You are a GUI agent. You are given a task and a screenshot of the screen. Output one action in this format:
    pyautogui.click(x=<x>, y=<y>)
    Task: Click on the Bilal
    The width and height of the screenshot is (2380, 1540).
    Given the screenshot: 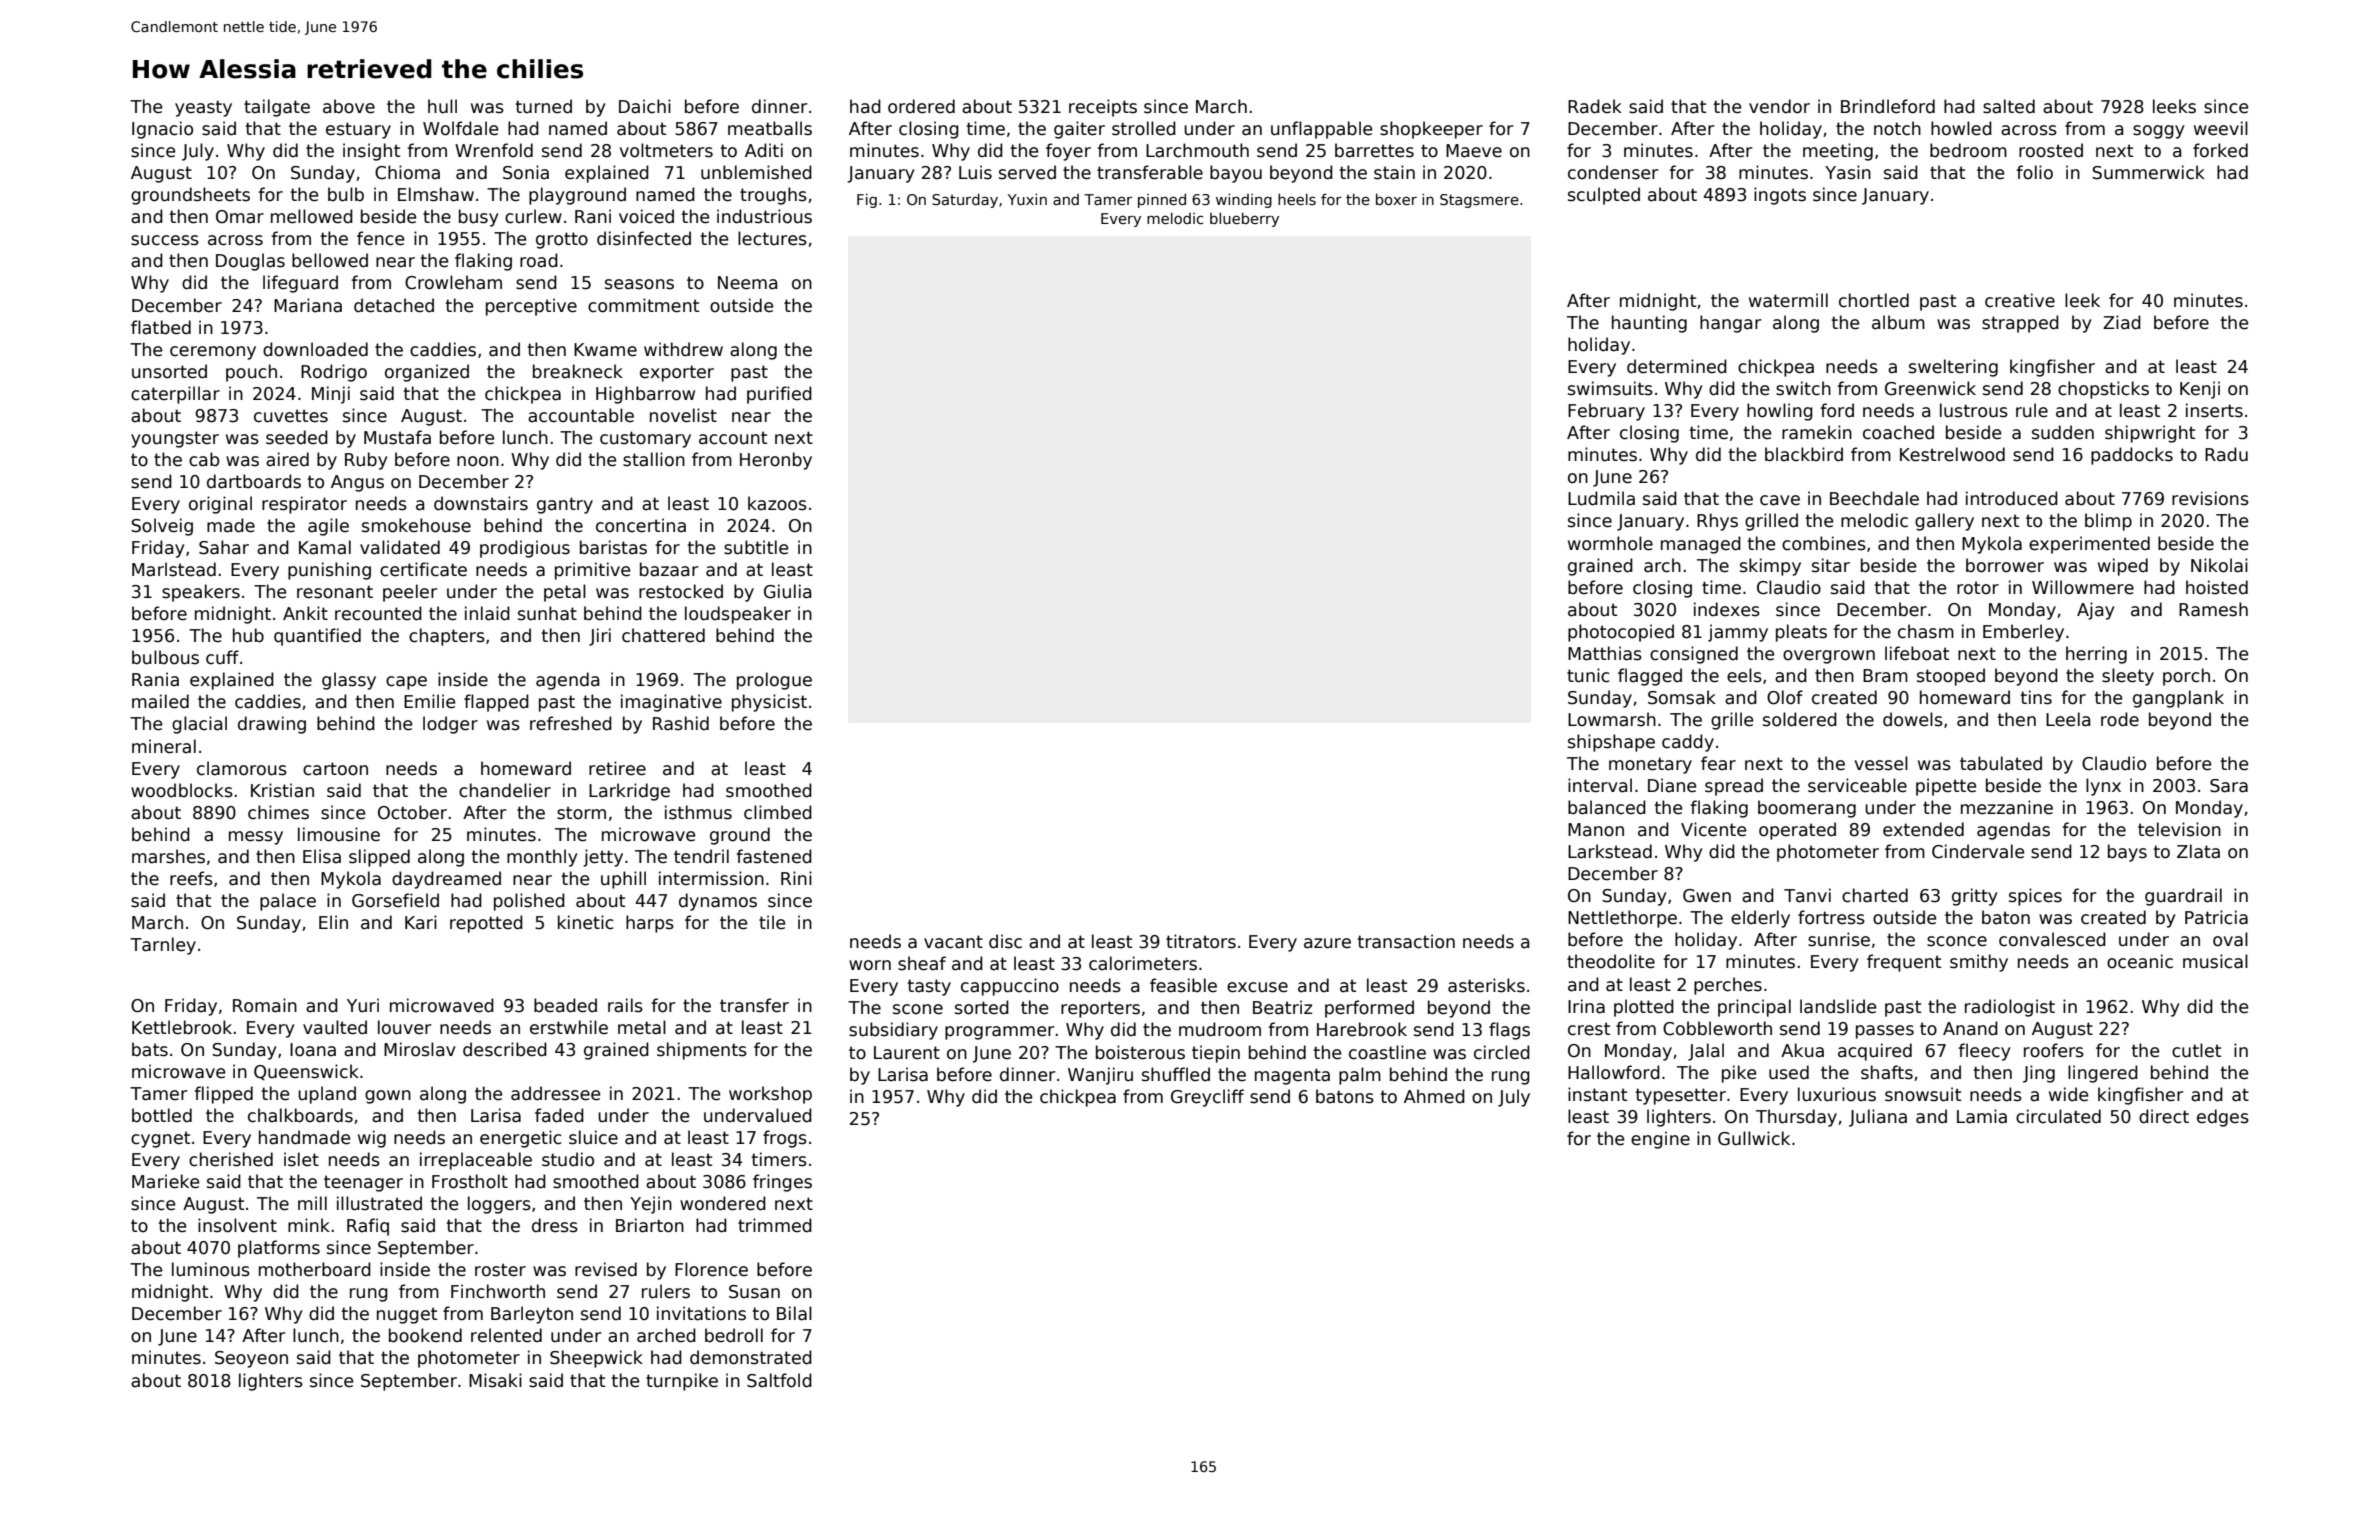 What is the action you would take?
    pyautogui.click(x=794, y=1313)
